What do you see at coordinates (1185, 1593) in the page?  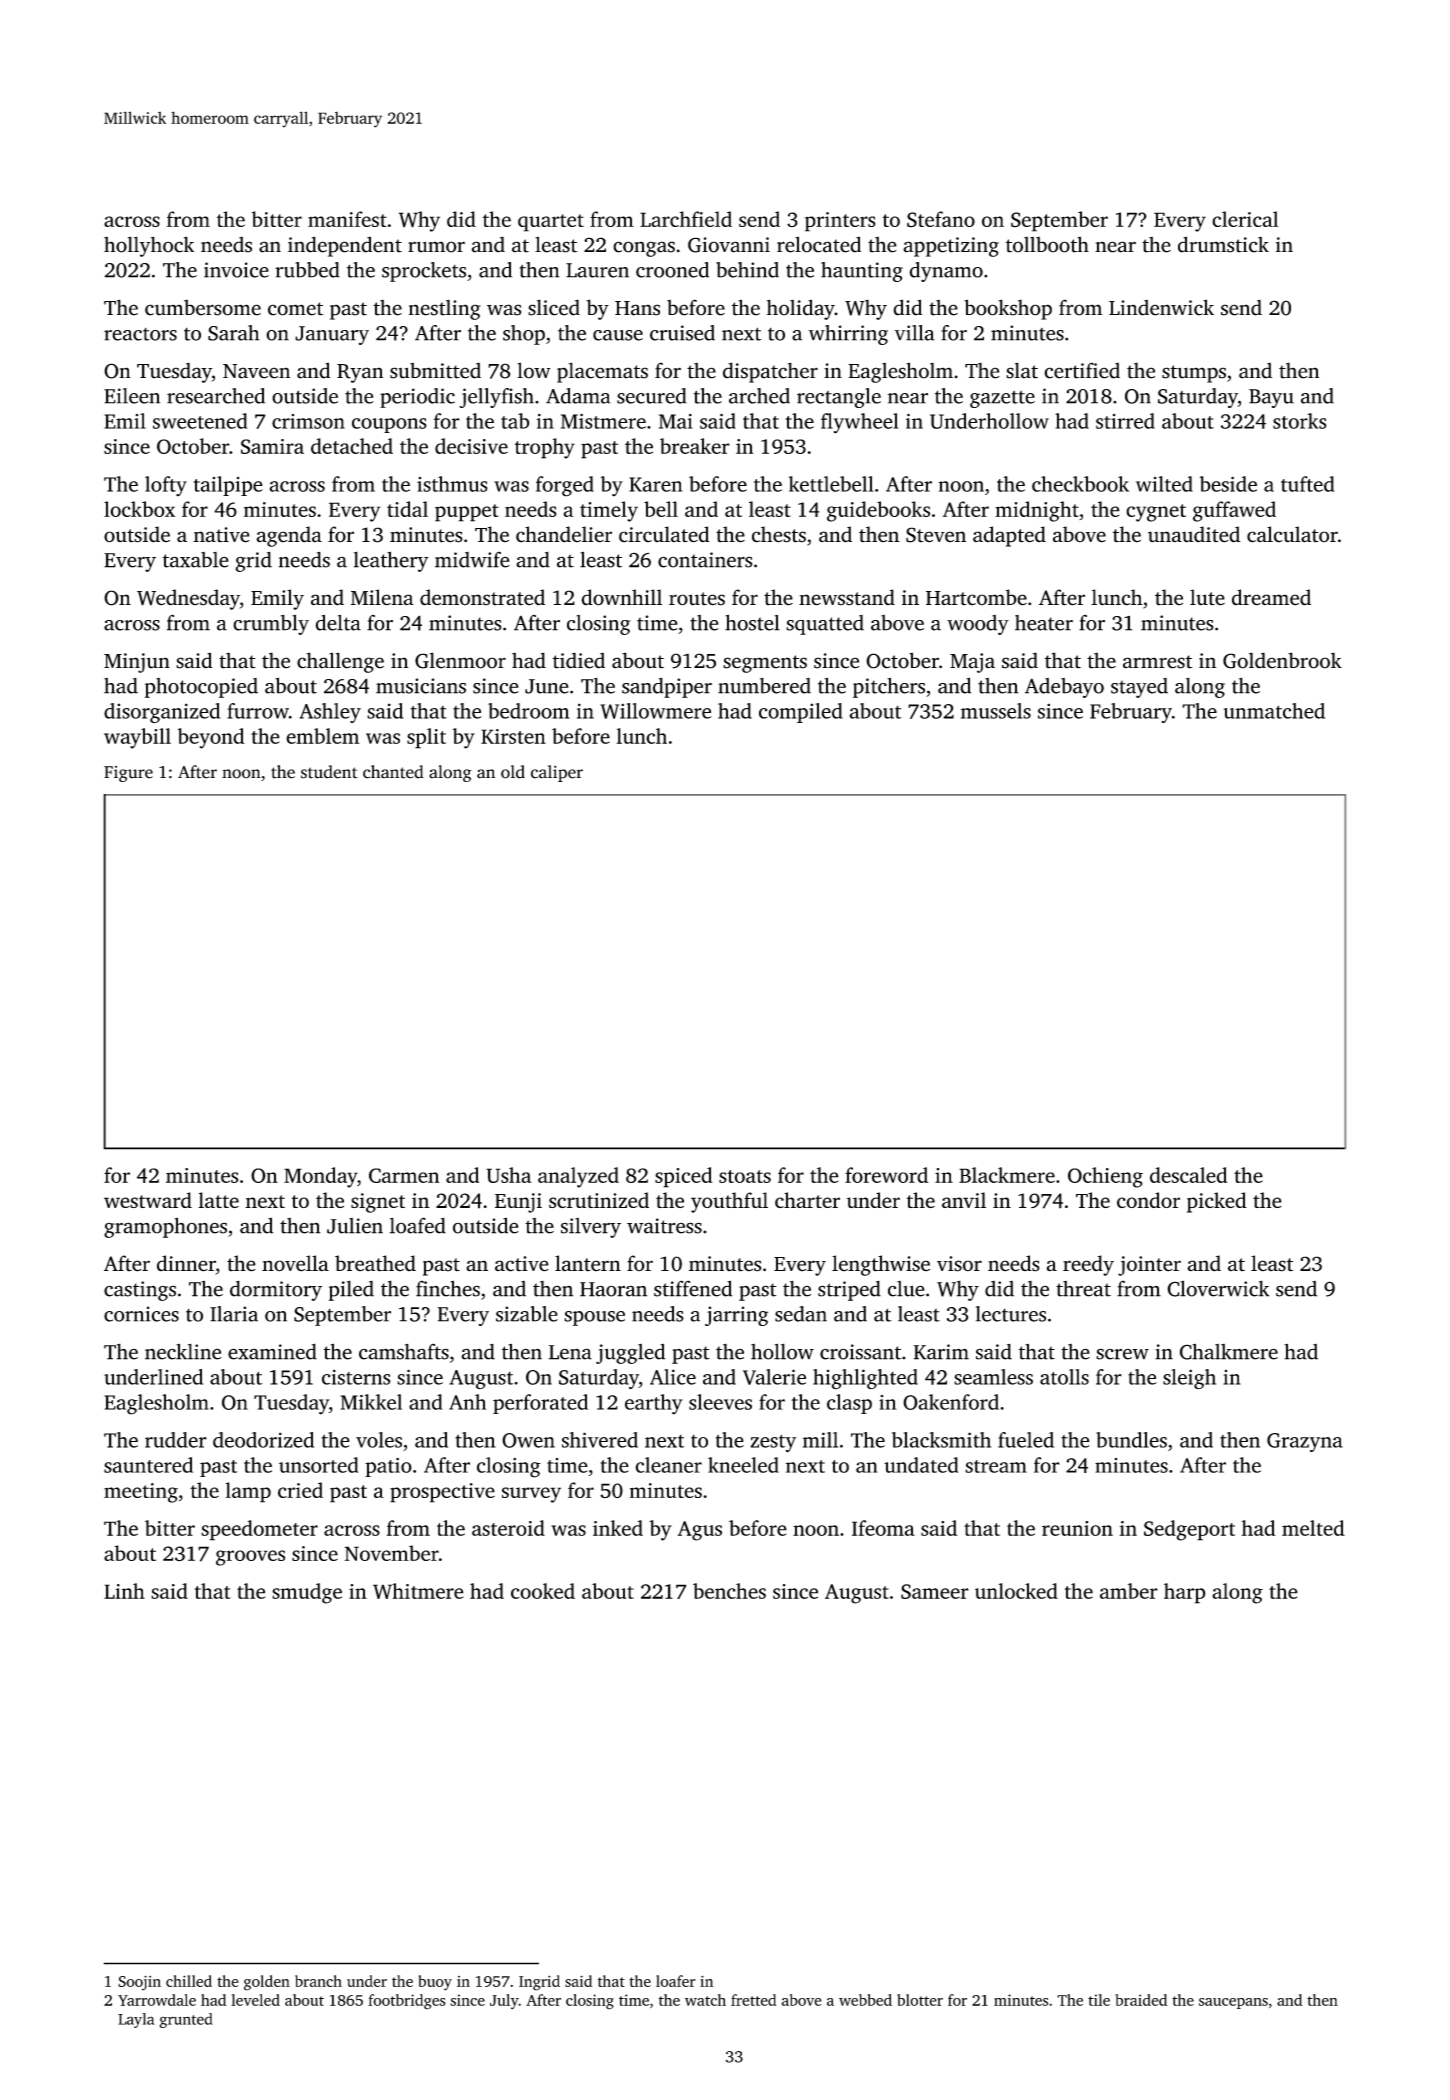 I see `harp` at bounding box center [1185, 1593].
